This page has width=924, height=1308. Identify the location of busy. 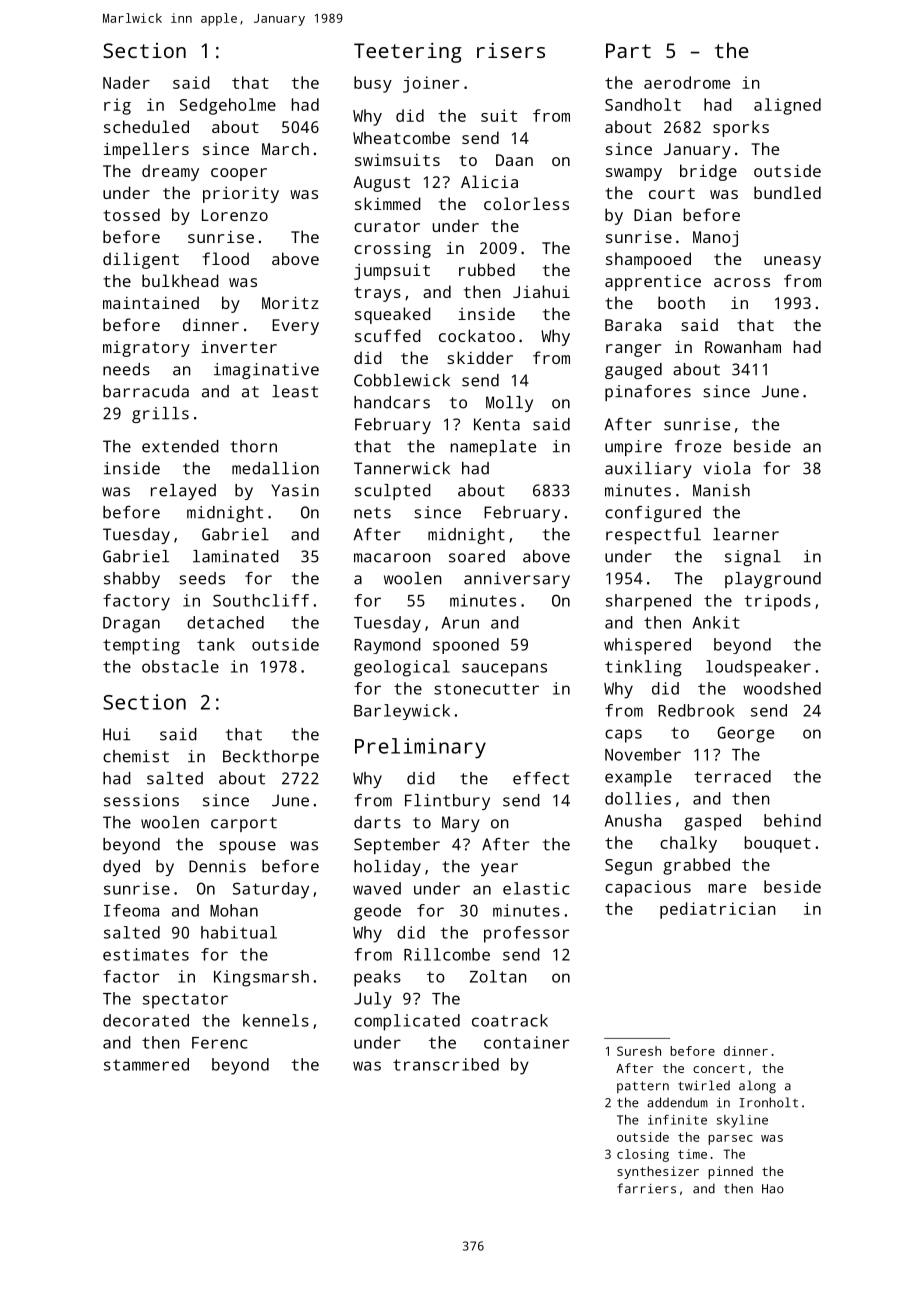
(373, 84).
